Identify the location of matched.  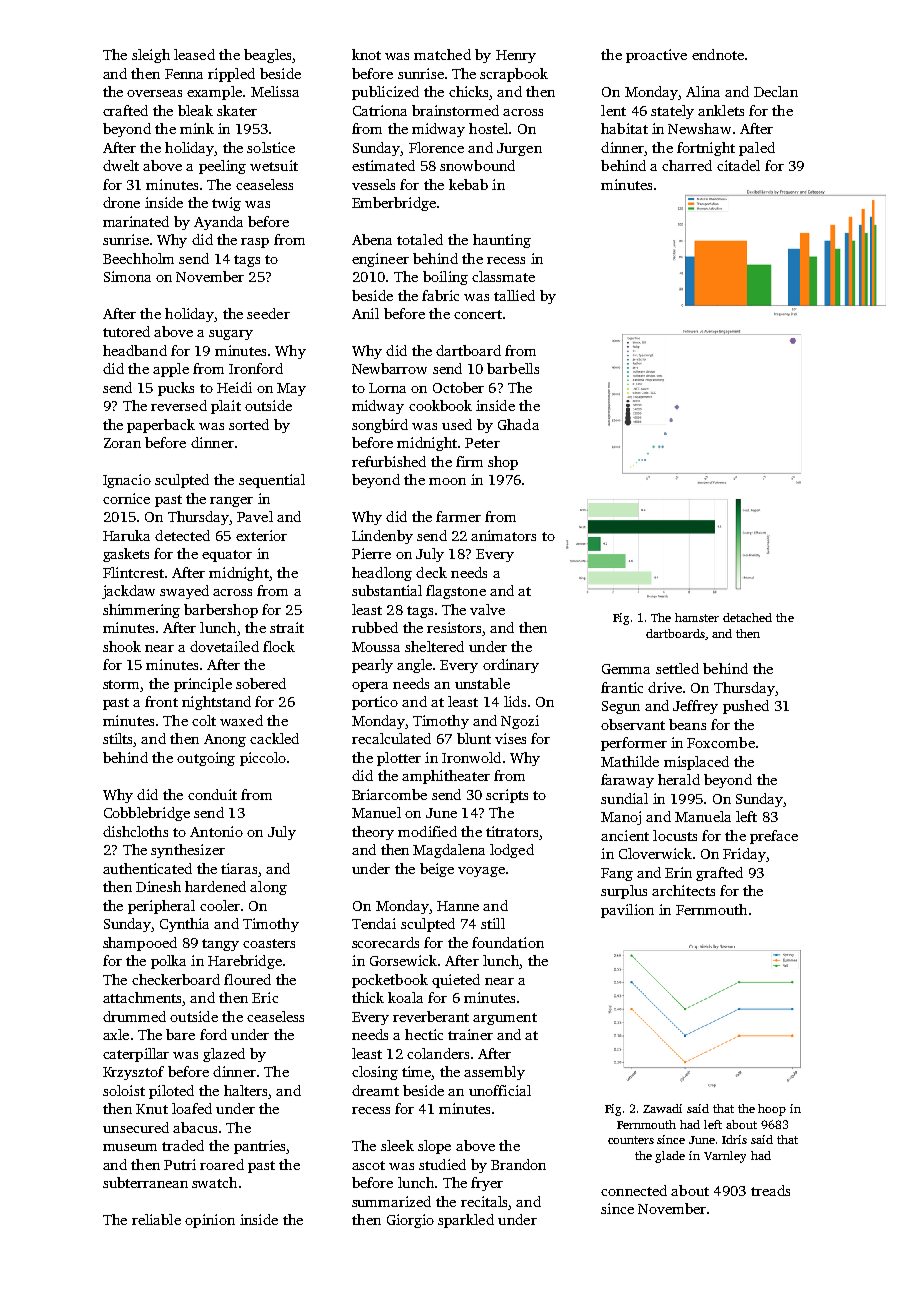
(442, 54).
